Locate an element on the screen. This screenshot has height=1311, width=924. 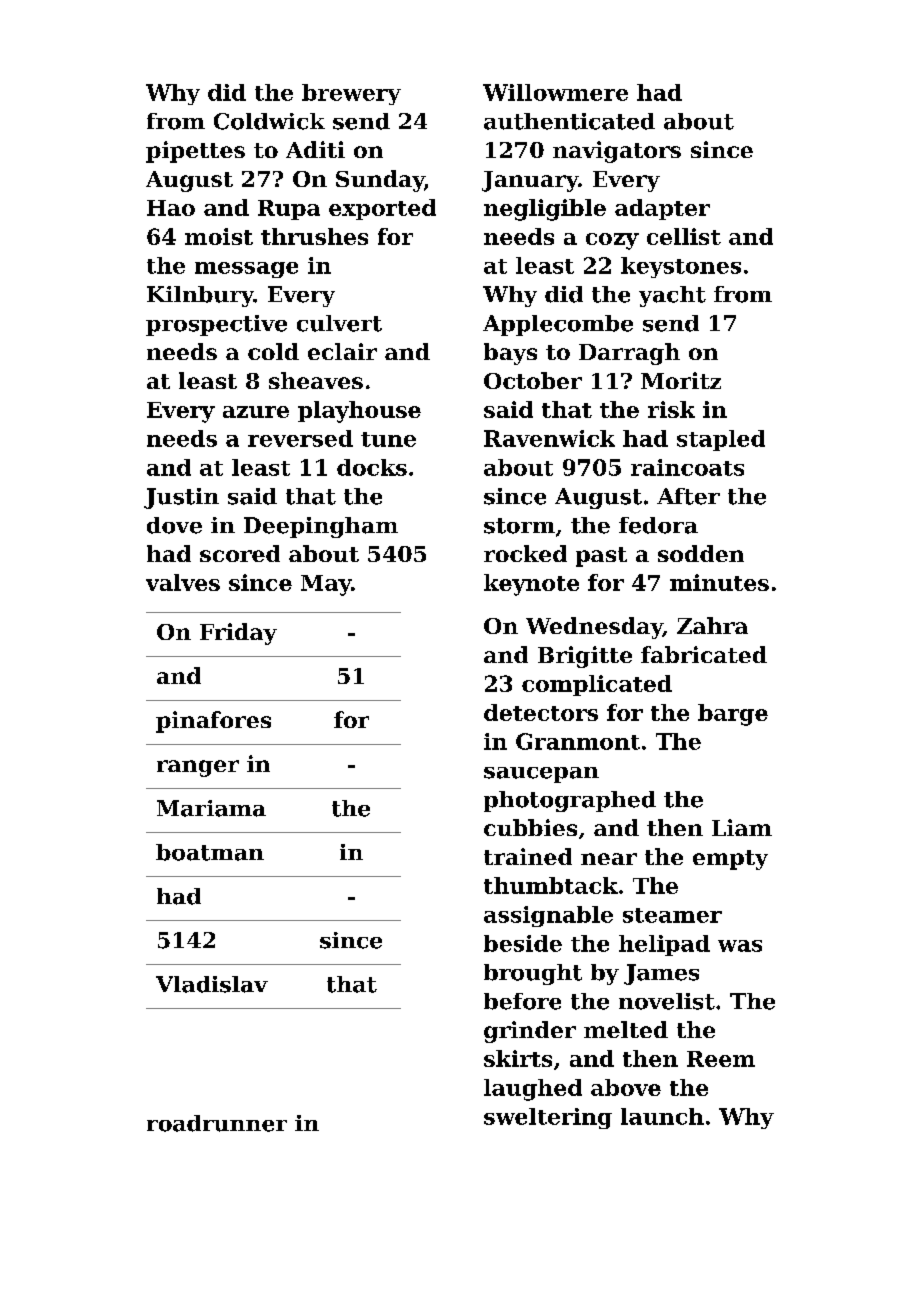
Vladislav is located at coordinates (212, 984).
